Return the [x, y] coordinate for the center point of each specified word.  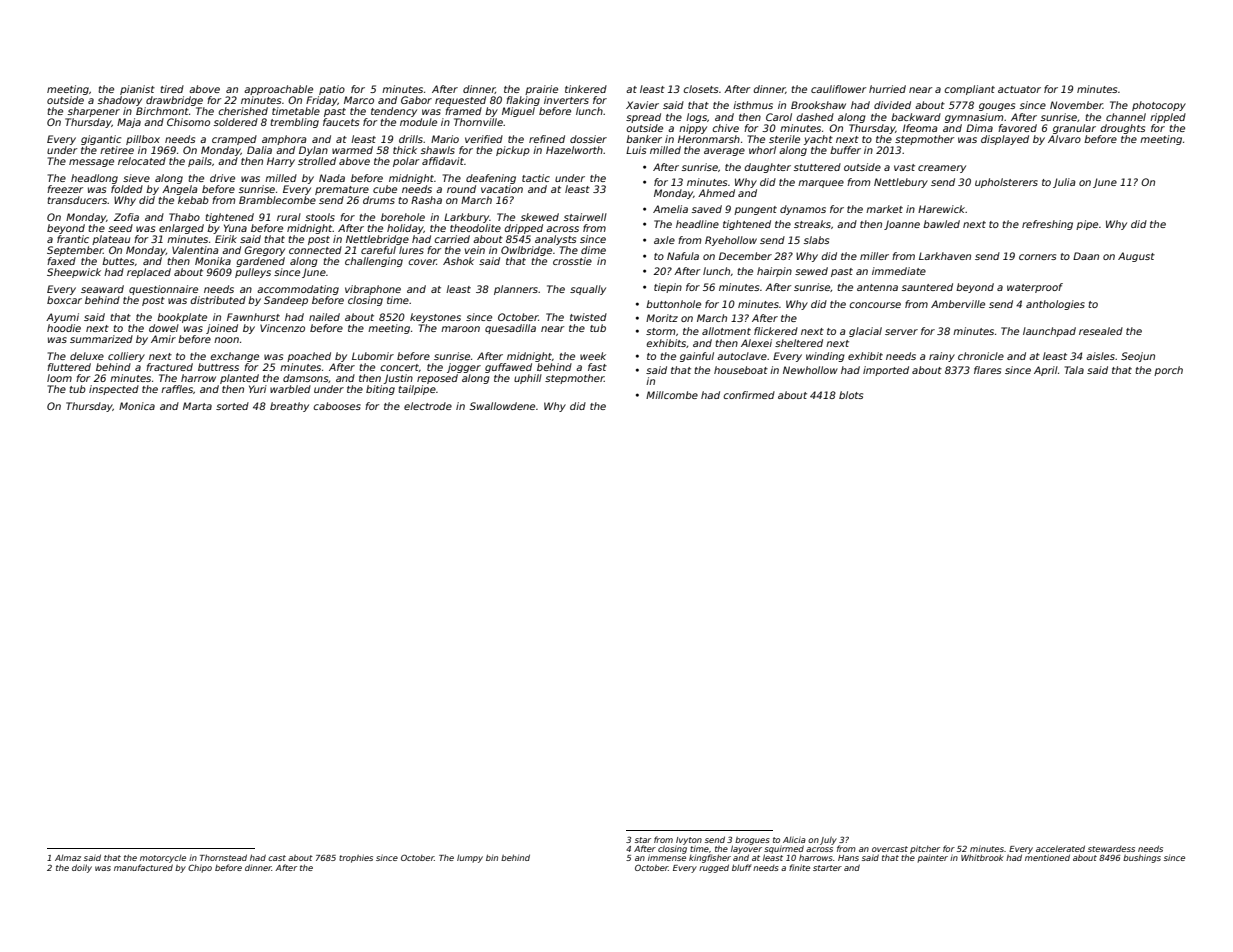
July [828, 841]
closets [701, 89]
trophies [356, 858]
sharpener [94, 112]
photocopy [1159, 106]
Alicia [794, 840]
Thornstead [223, 857]
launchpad [1049, 332]
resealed [1101, 331]
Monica [137, 406]
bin [492, 857]
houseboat [741, 370]
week [593, 356]
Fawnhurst [253, 317]
